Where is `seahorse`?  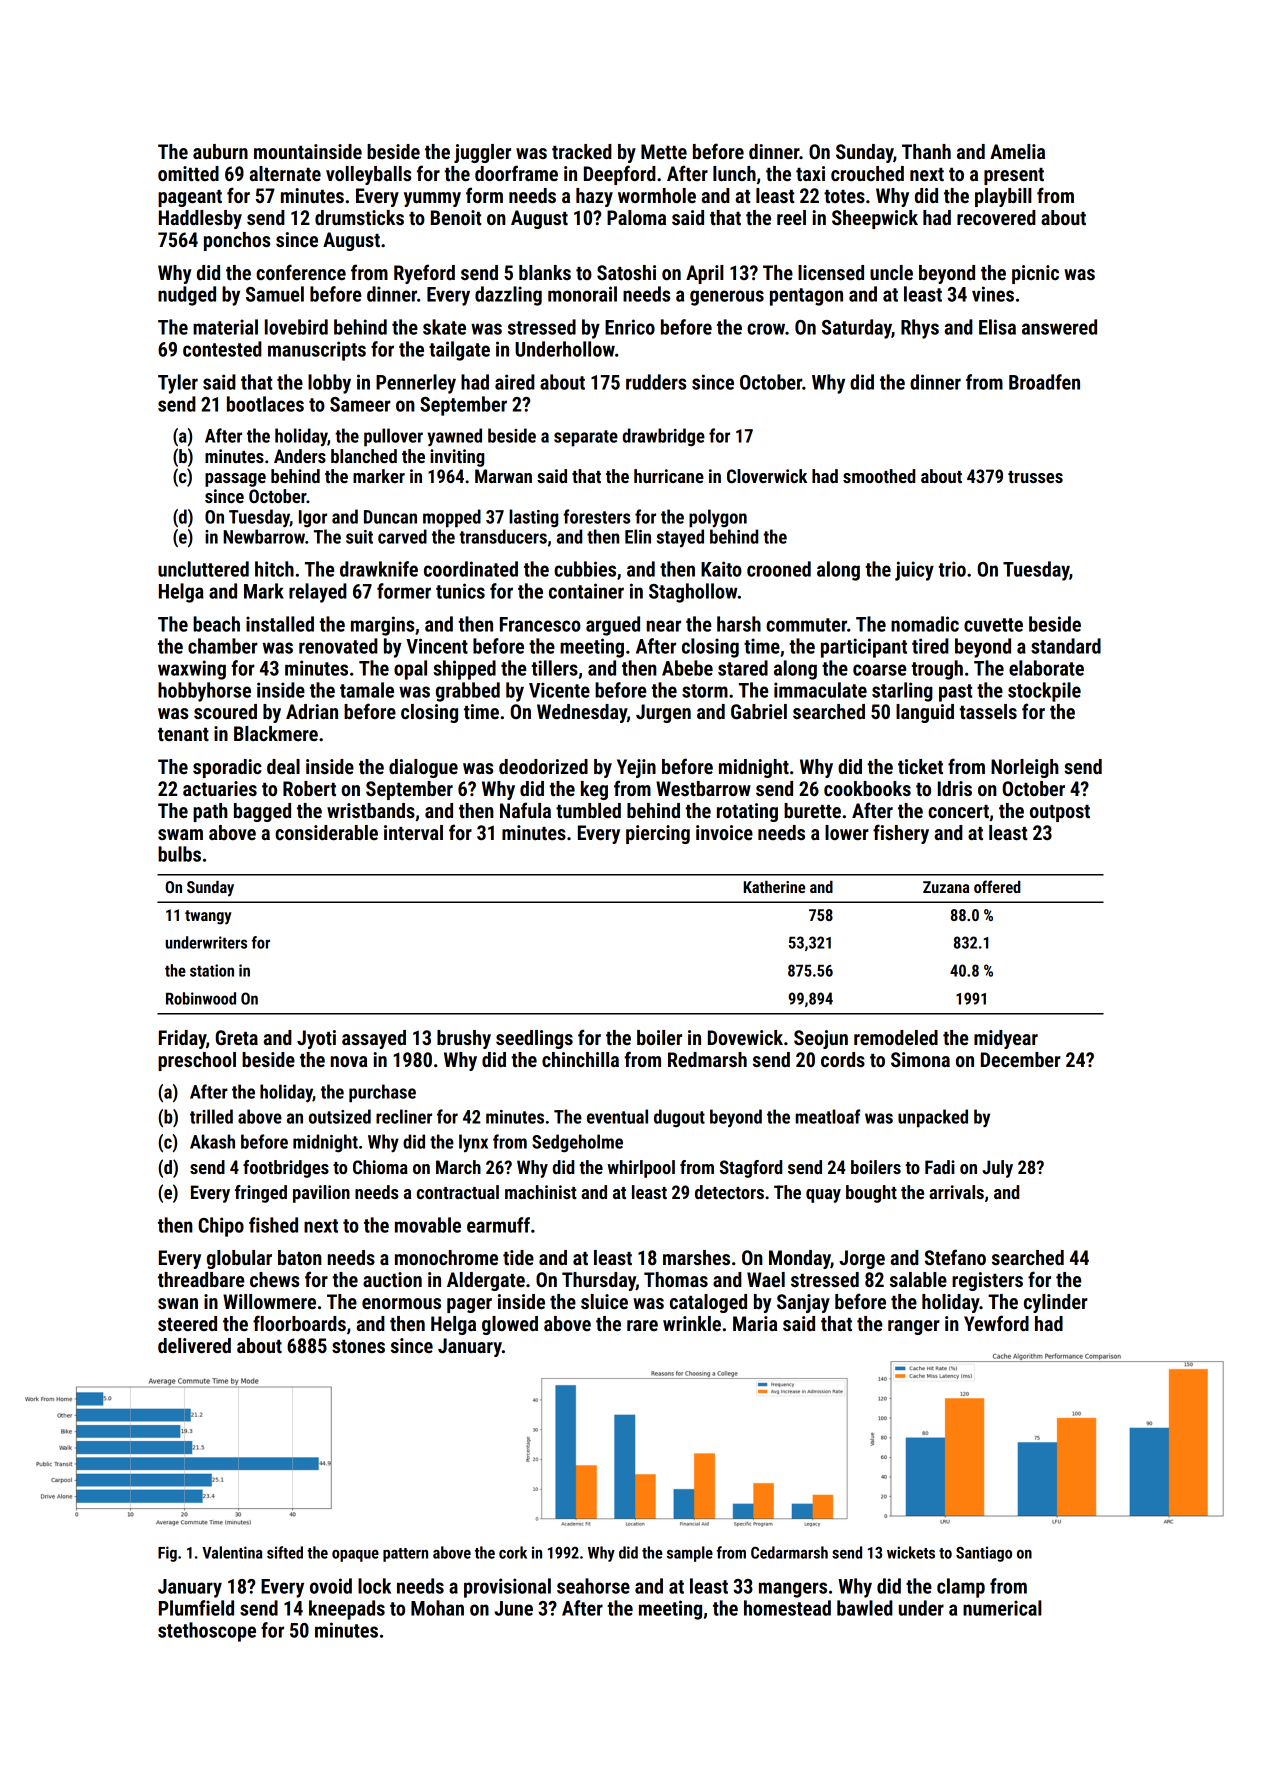
seahorse is located at coordinates (593, 1586).
